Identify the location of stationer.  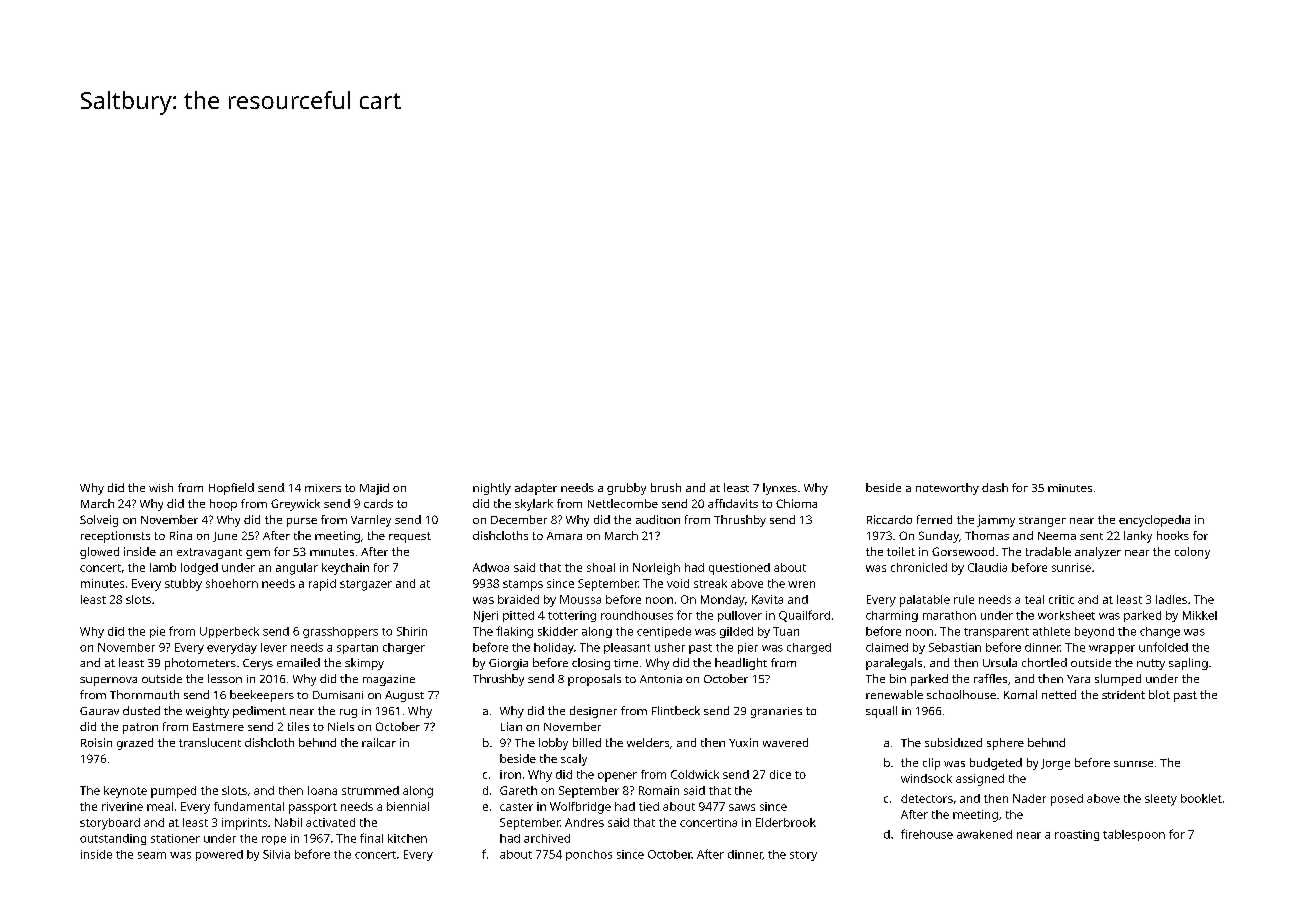
(175, 838).
